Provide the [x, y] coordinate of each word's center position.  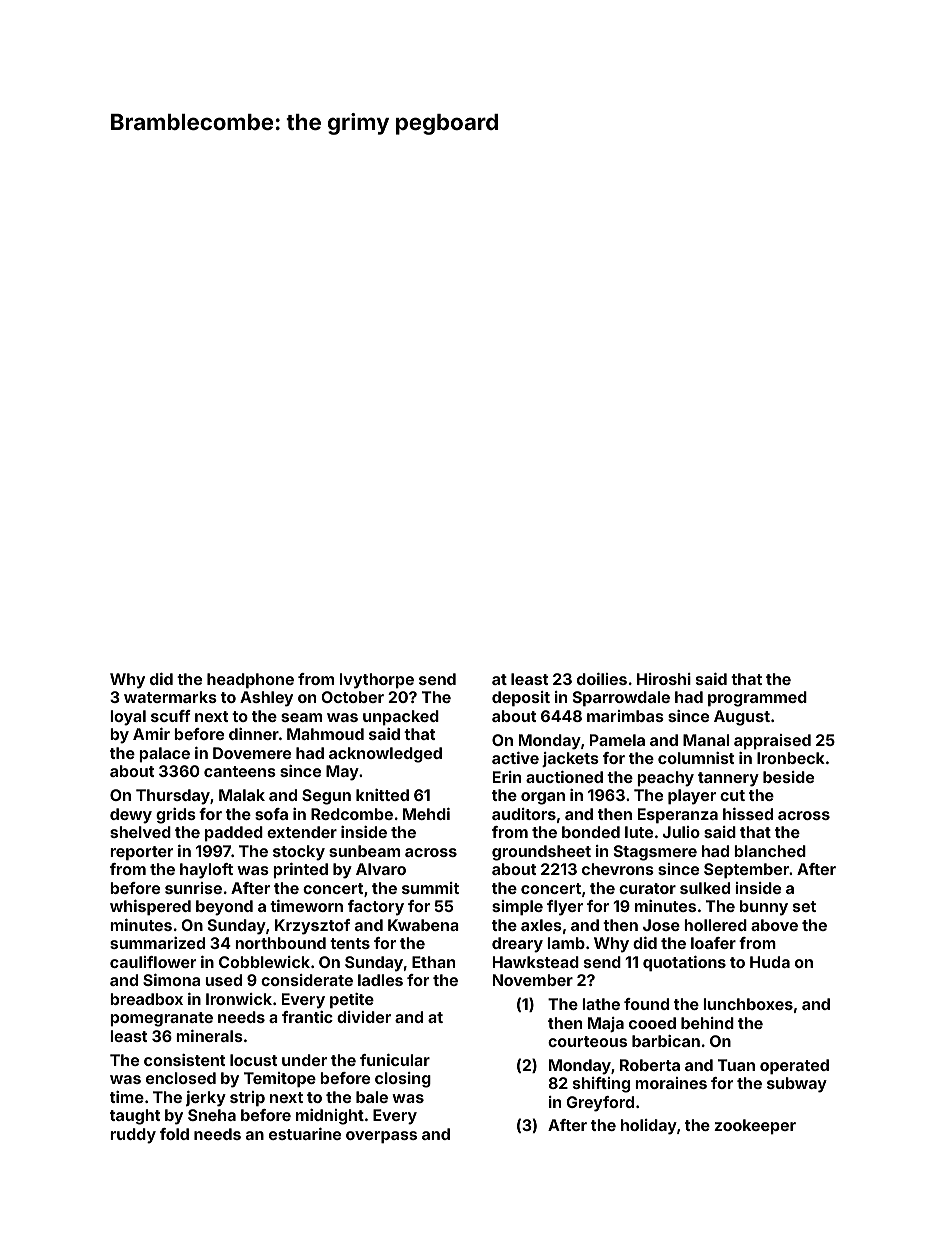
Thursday [173, 797]
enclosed [181, 1078]
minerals [209, 1036]
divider [364, 1017]
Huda [770, 962]
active [515, 758]
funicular [395, 1060]
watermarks [170, 697]
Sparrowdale [621, 699]
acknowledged [385, 755]
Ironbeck [791, 758]
